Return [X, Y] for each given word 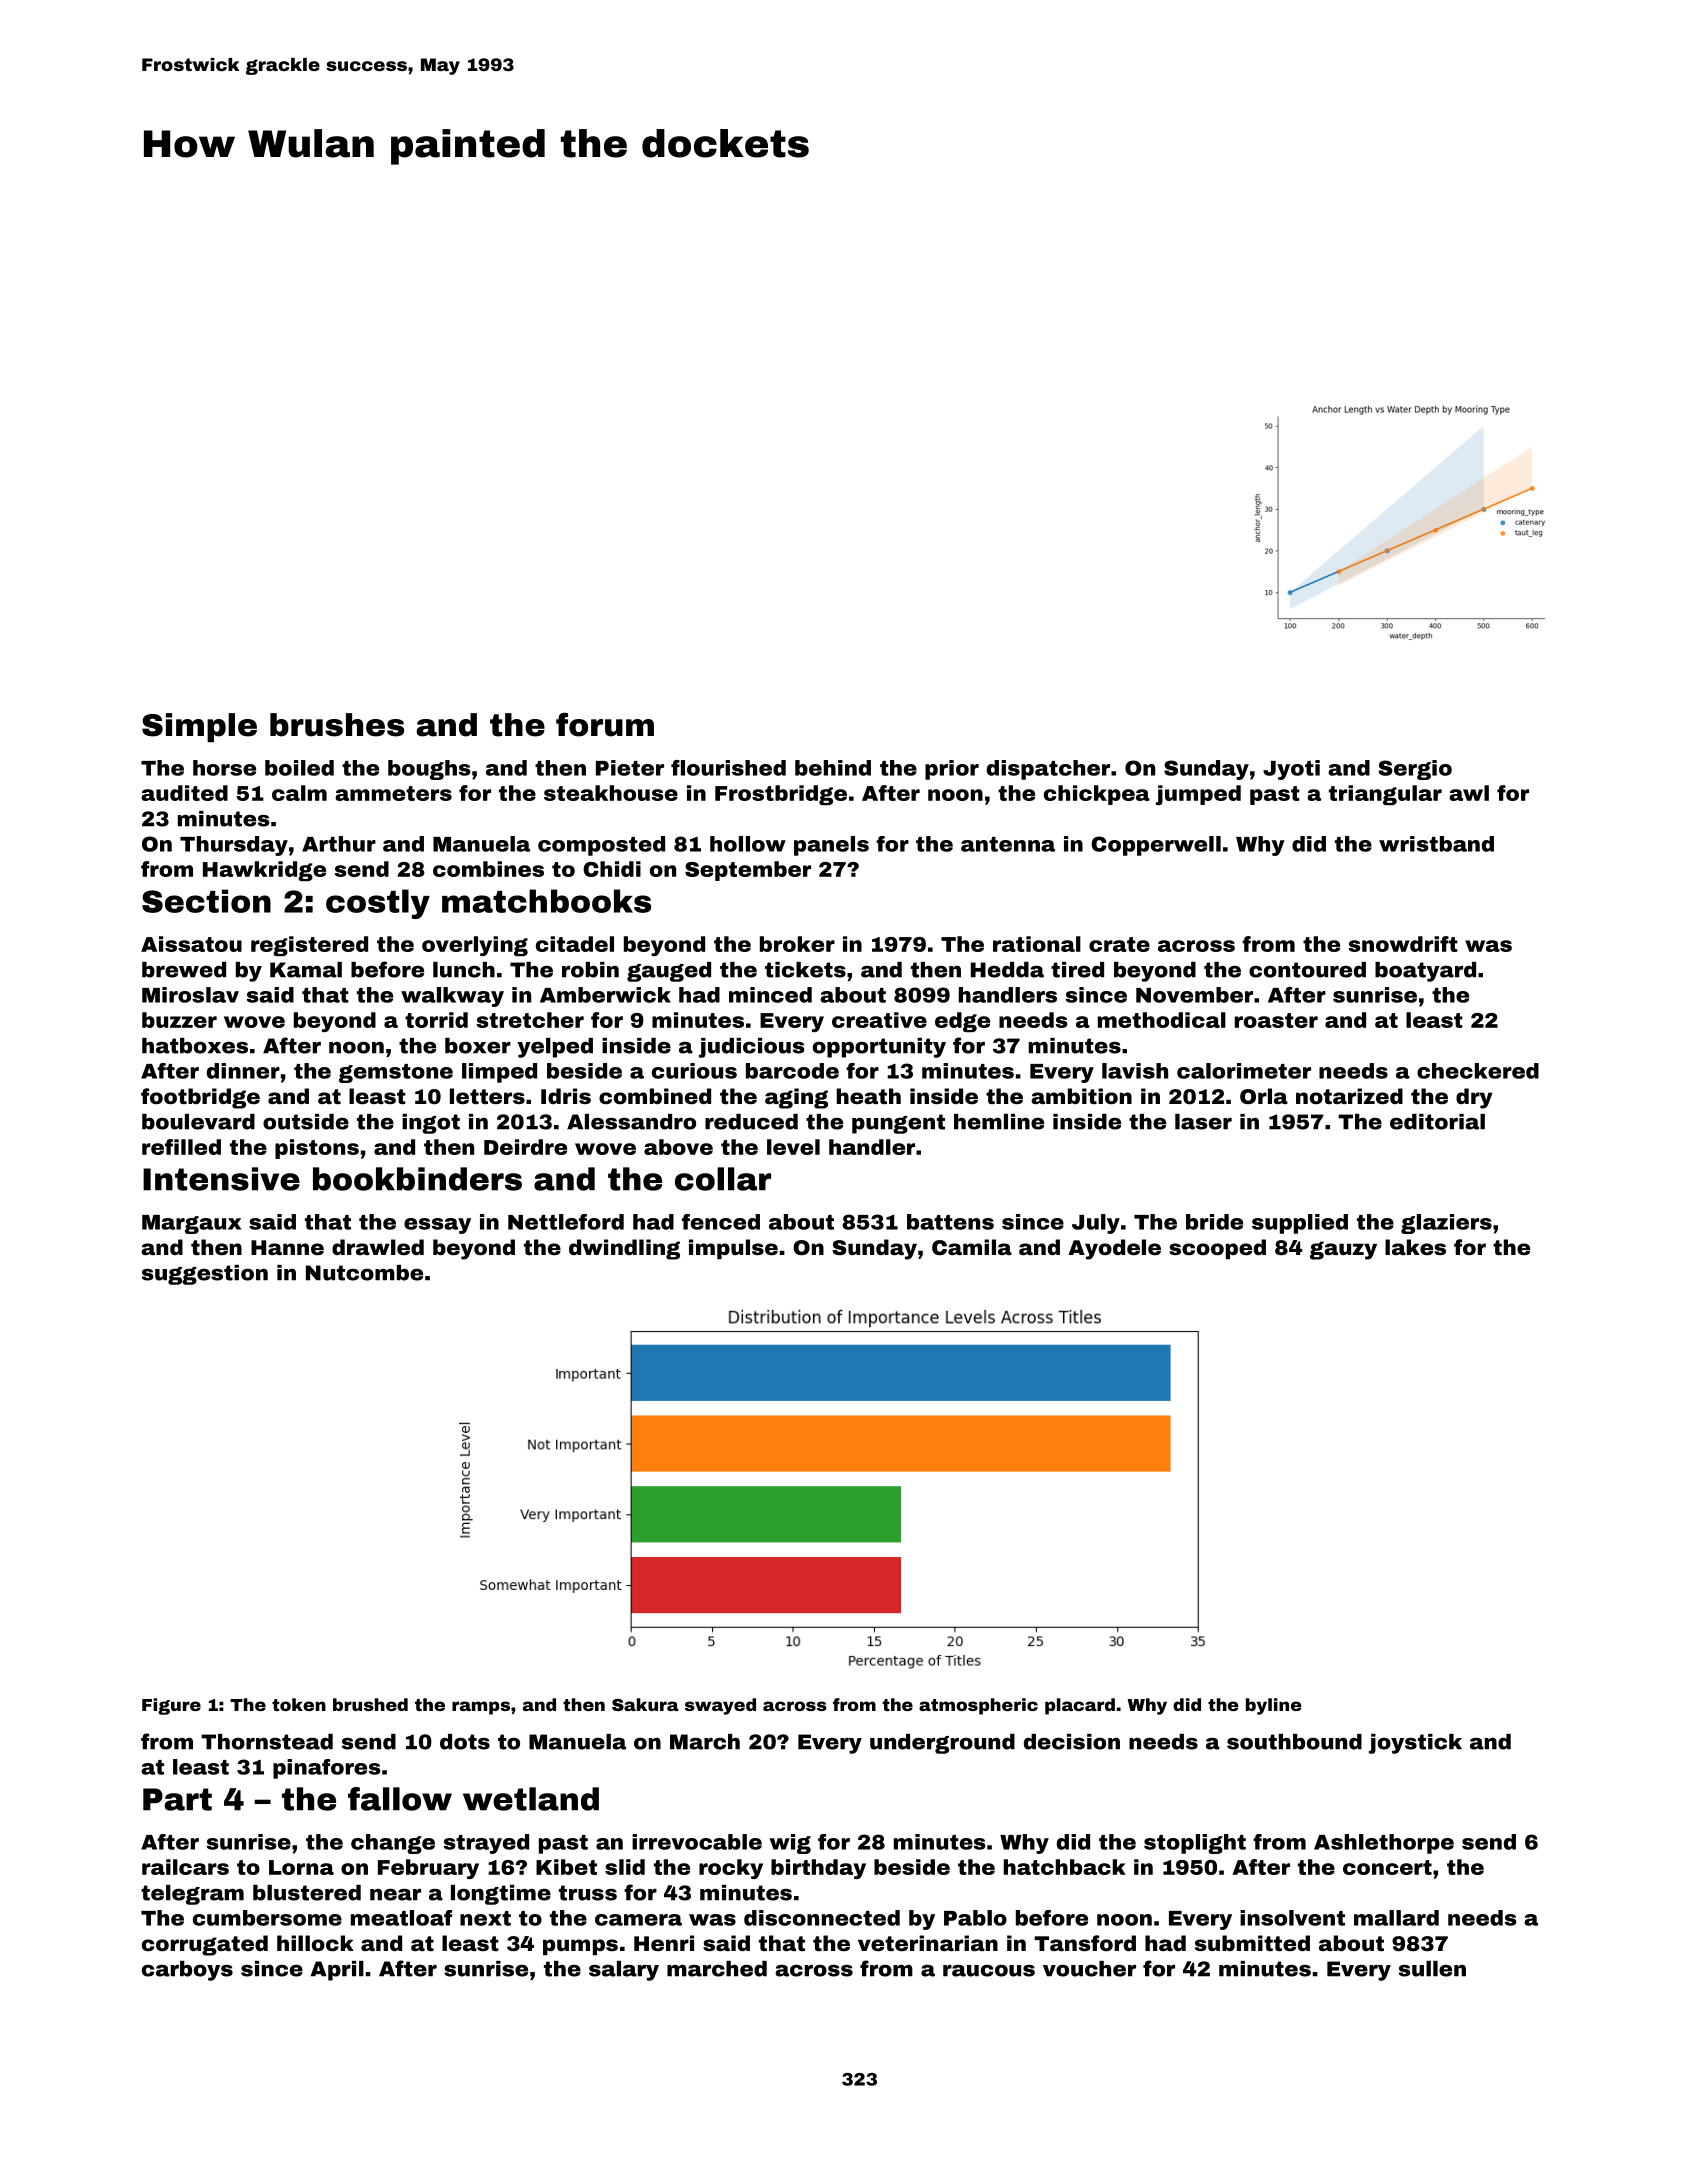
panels [831, 846]
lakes [1415, 1247]
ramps [481, 1708]
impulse [733, 1249]
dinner [243, 1071]
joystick [1415, 1744]
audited [184, 793]
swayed [720, 1706]
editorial [1437, 1122]
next [485, 1918]
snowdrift [1403, 944]
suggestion [205, 1275]
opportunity [879, 1048]
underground [942, 1744]
